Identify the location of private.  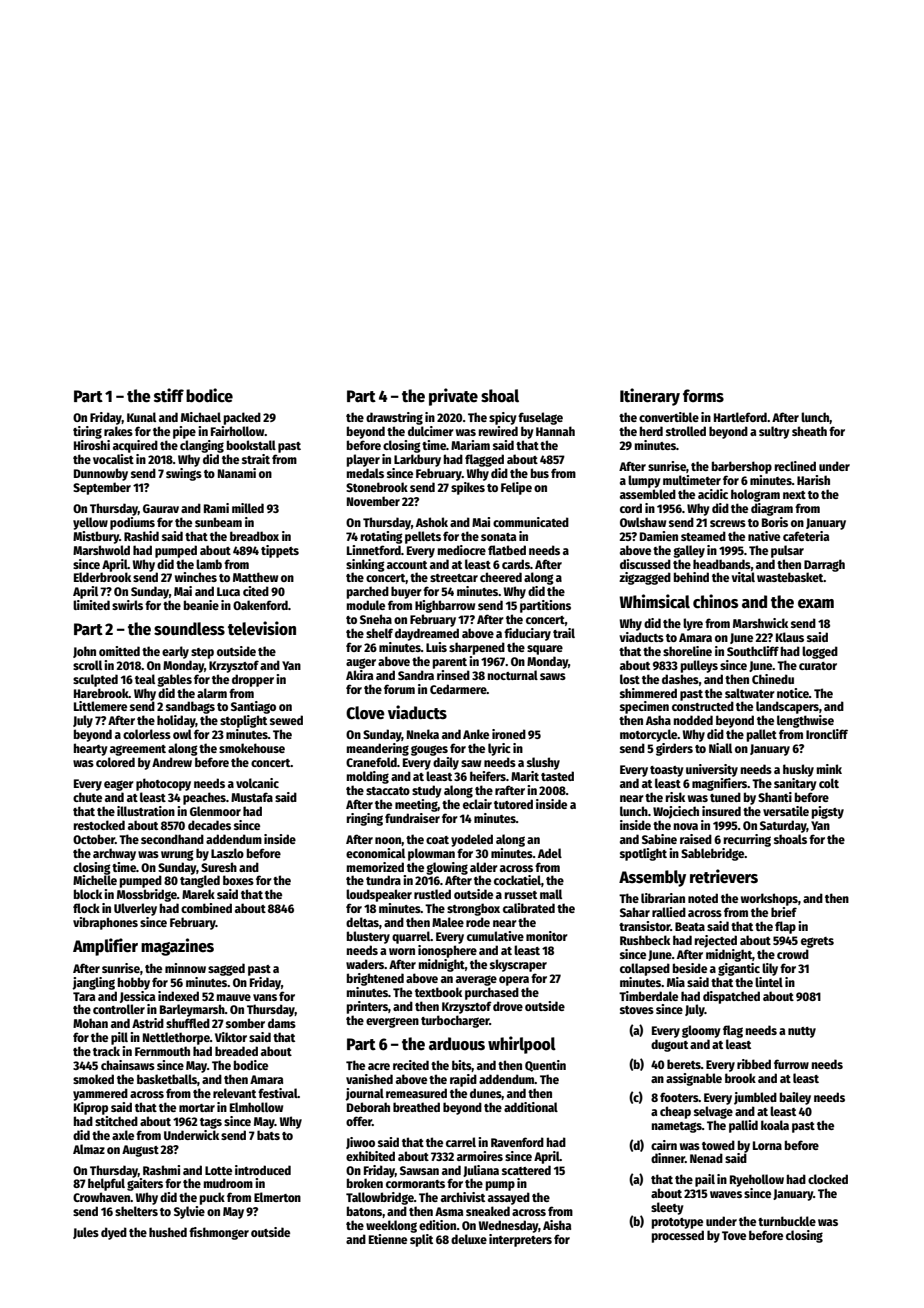
(453, 397).
